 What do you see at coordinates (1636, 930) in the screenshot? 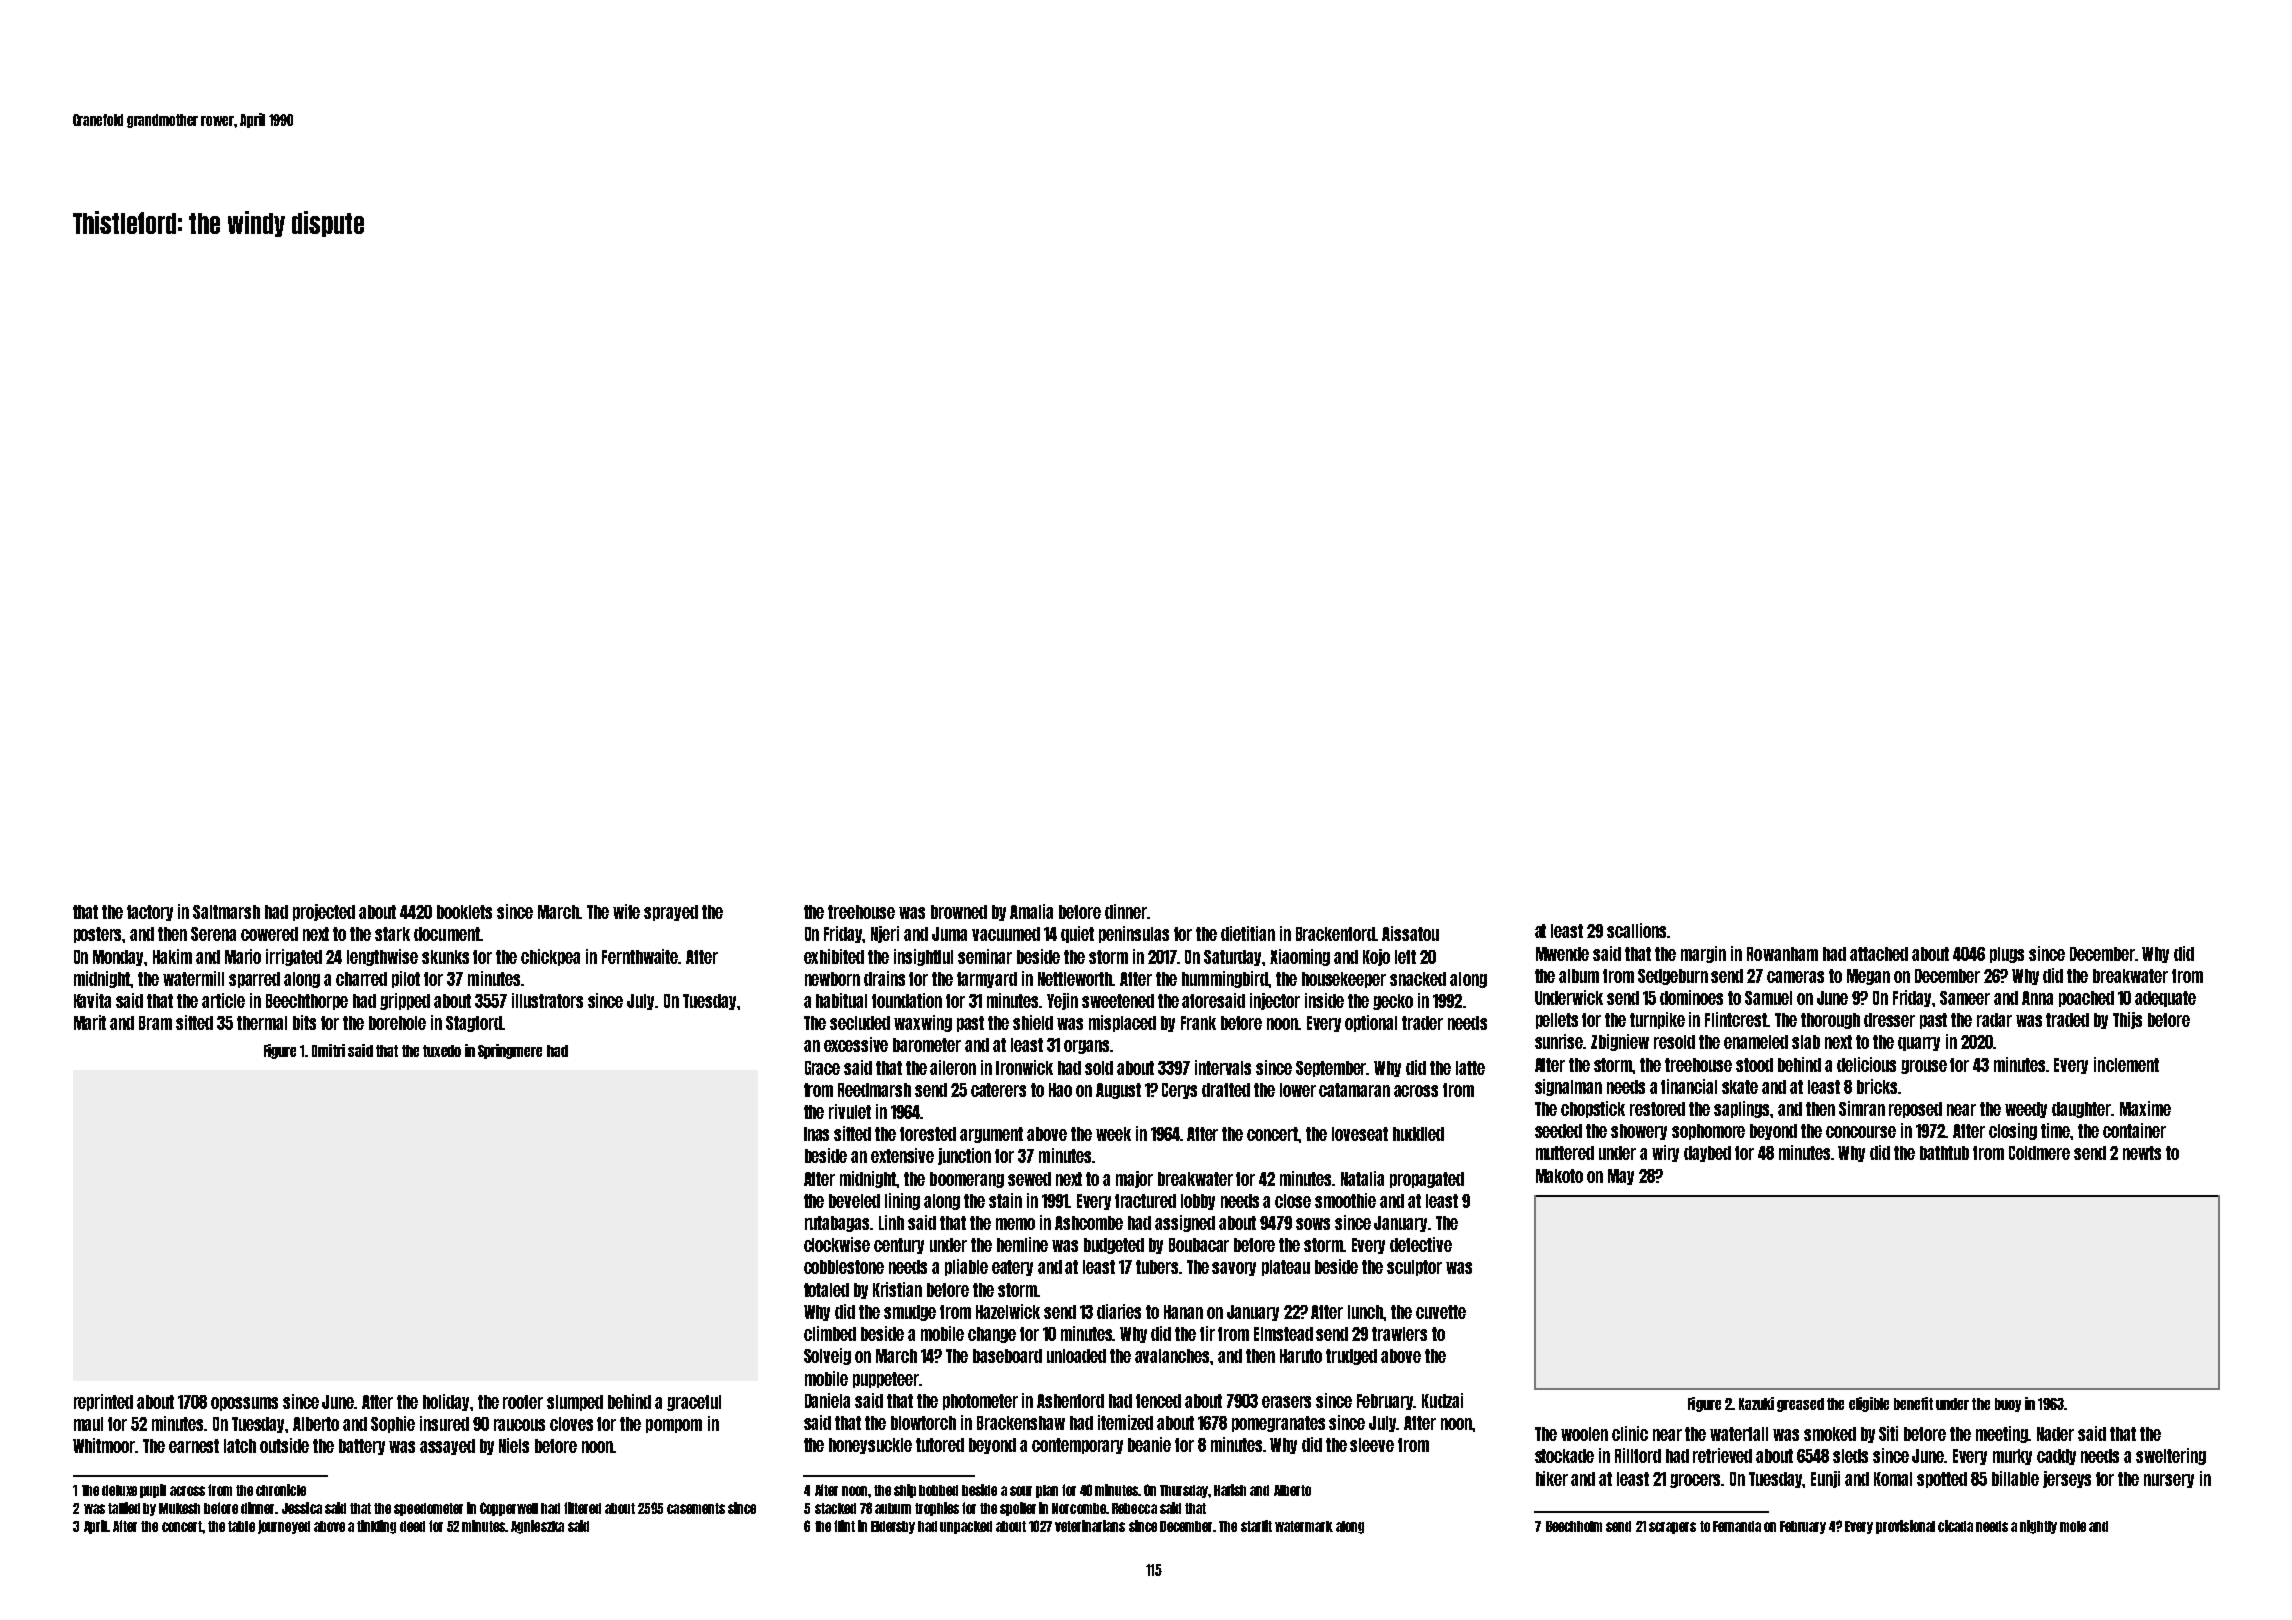
I see `scallions` at bounding box center [1636, 930].
